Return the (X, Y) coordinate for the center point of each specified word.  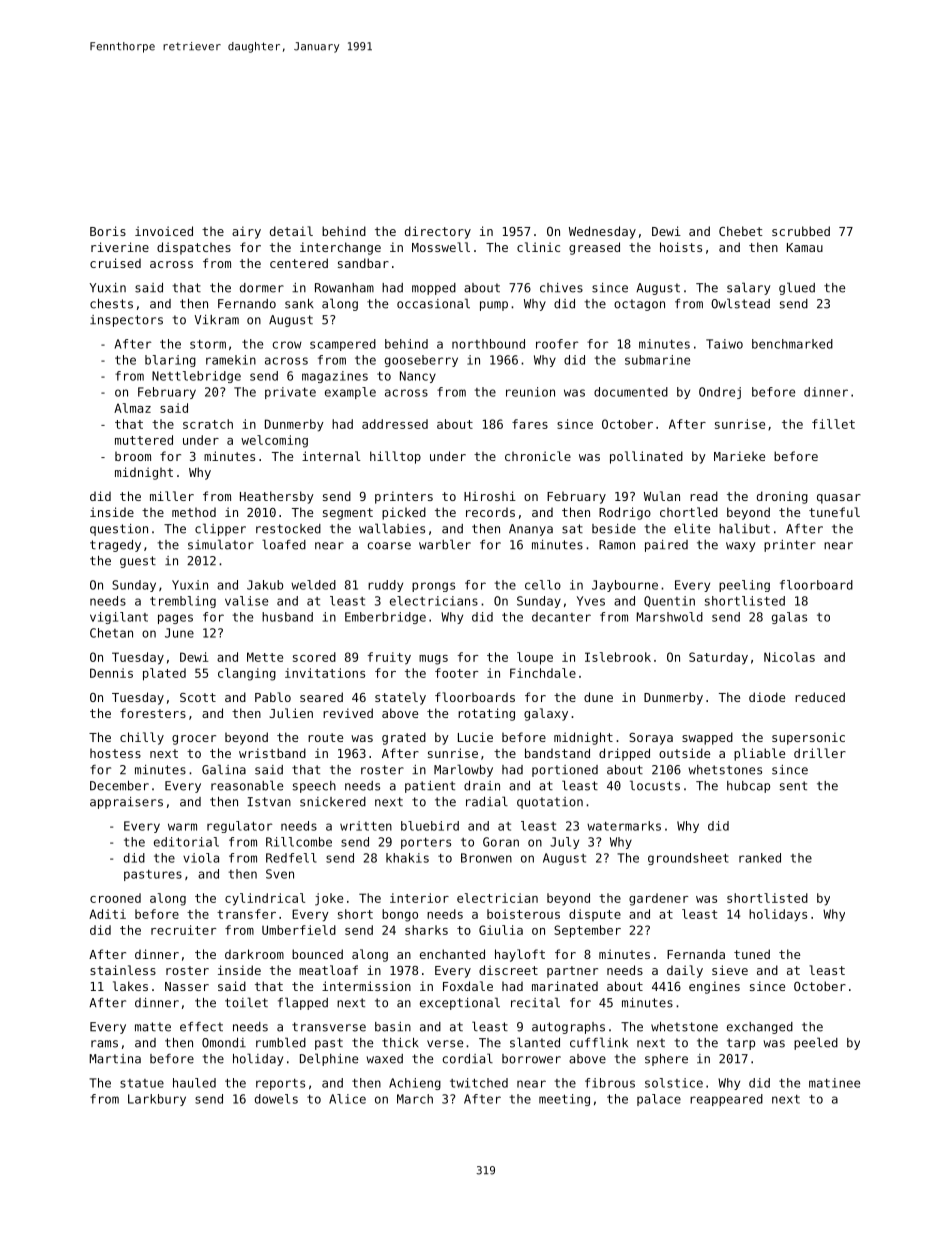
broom (133, 456)
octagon (639, 305)
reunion (530, 392)
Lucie (475, 737)
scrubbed (801, 231)
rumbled (281, 1042)
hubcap (748, 787)
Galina (224, 769)
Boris (108, 231)
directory (438, 232)
